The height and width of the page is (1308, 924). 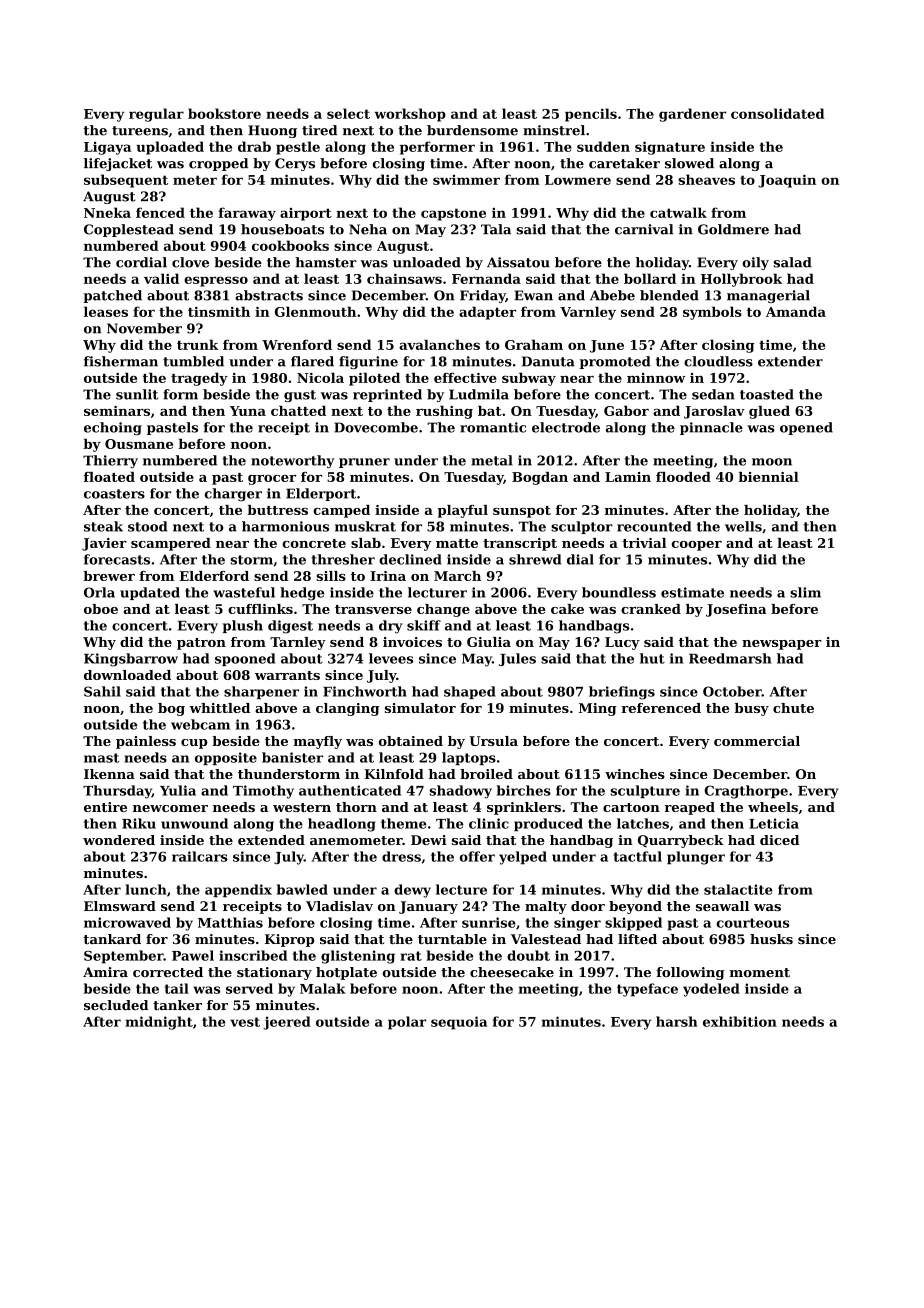 I want to click on shrewd, so click(x=535, y=559).
